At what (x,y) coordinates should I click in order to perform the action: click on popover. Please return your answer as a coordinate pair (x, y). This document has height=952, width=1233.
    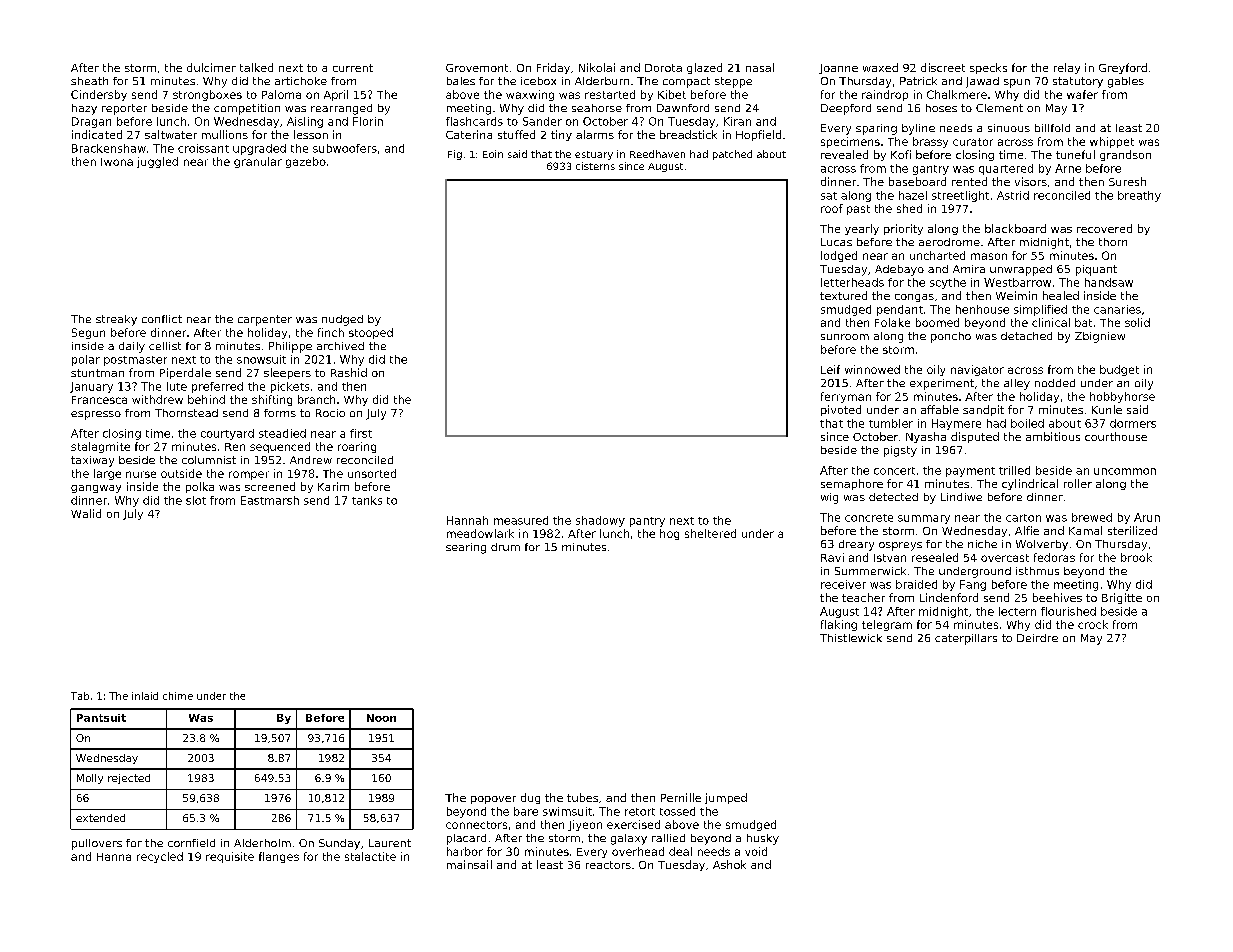
    Looking at the image, I should click on (493, 800).
